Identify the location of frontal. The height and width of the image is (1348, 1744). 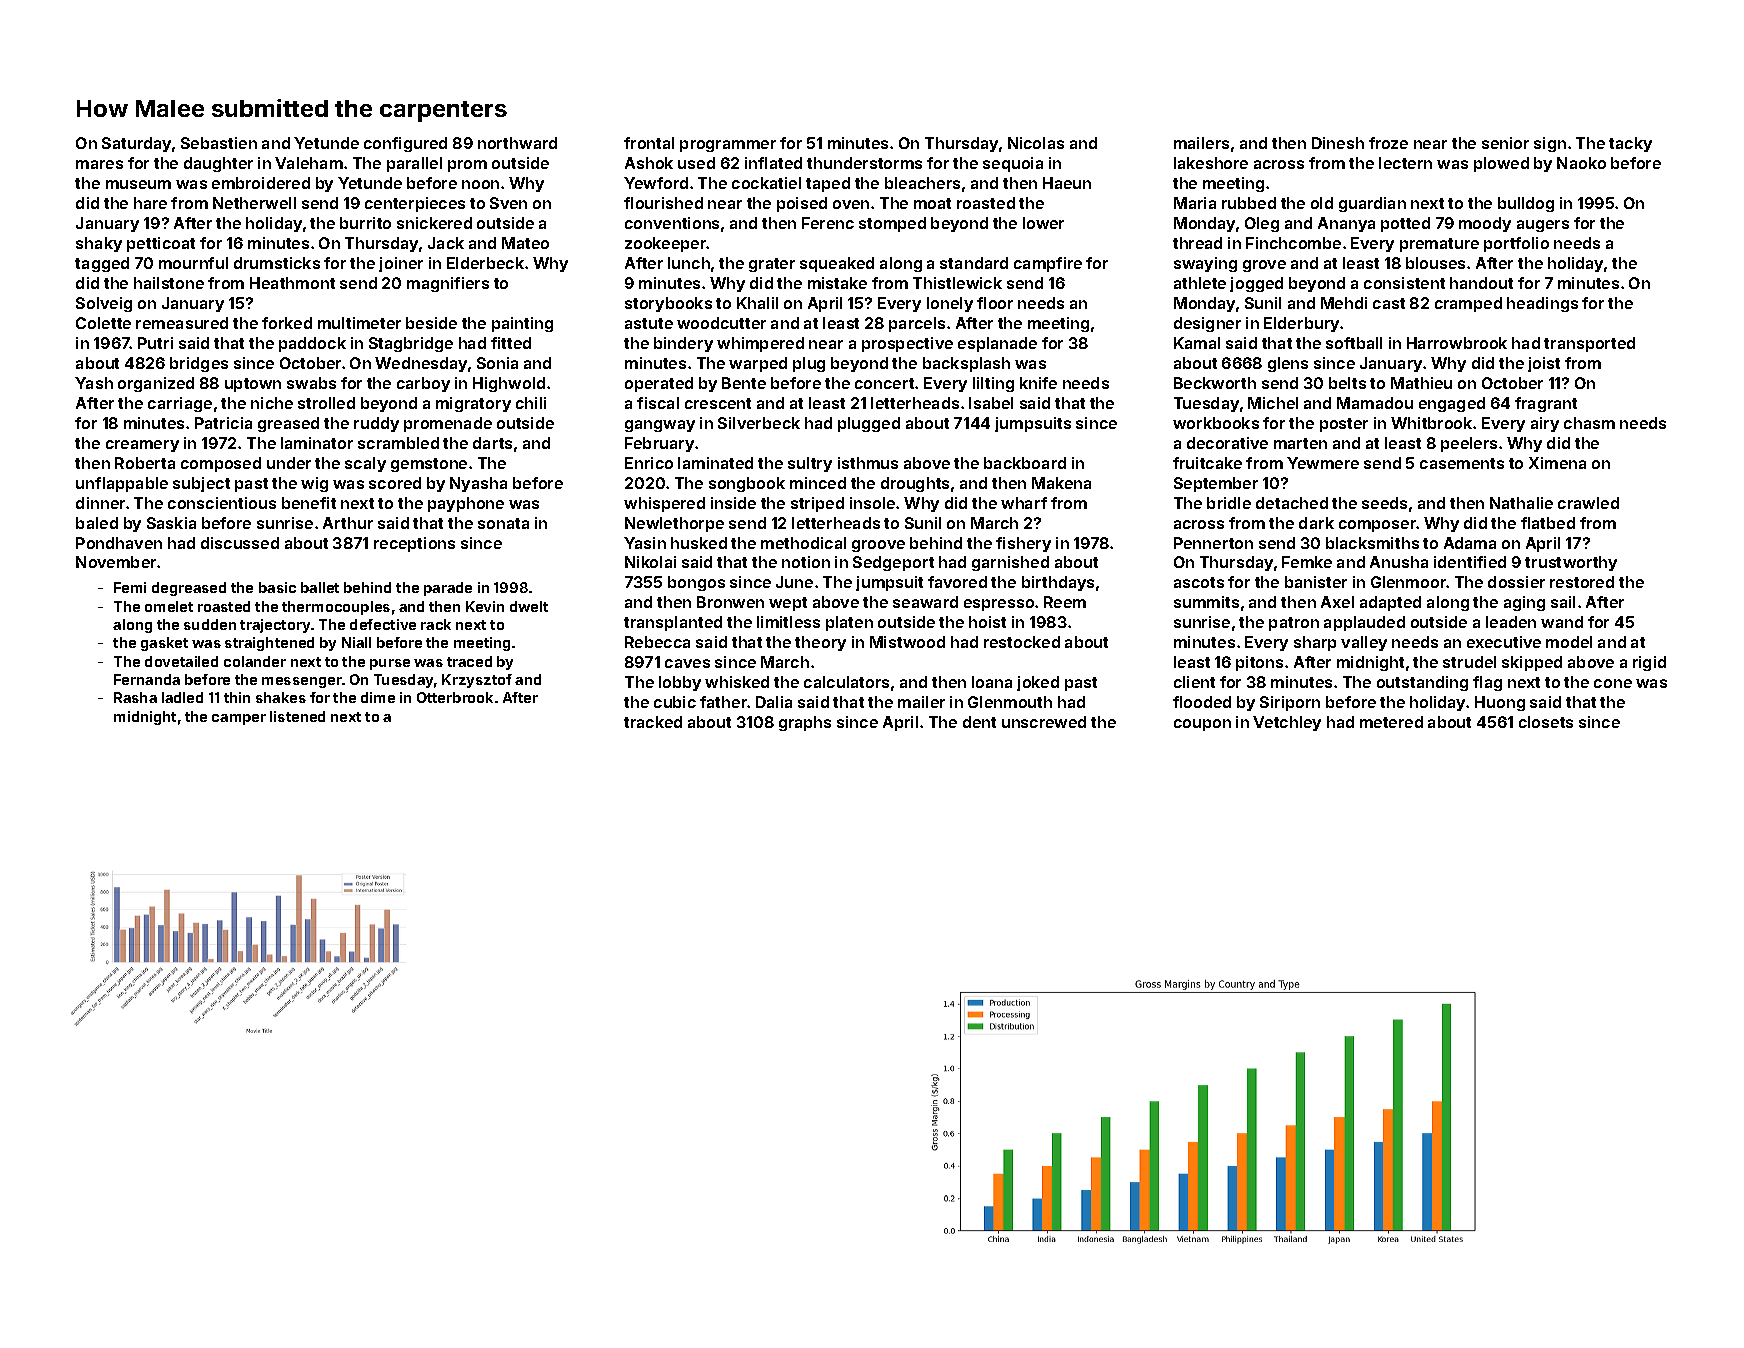
(649, 143).
